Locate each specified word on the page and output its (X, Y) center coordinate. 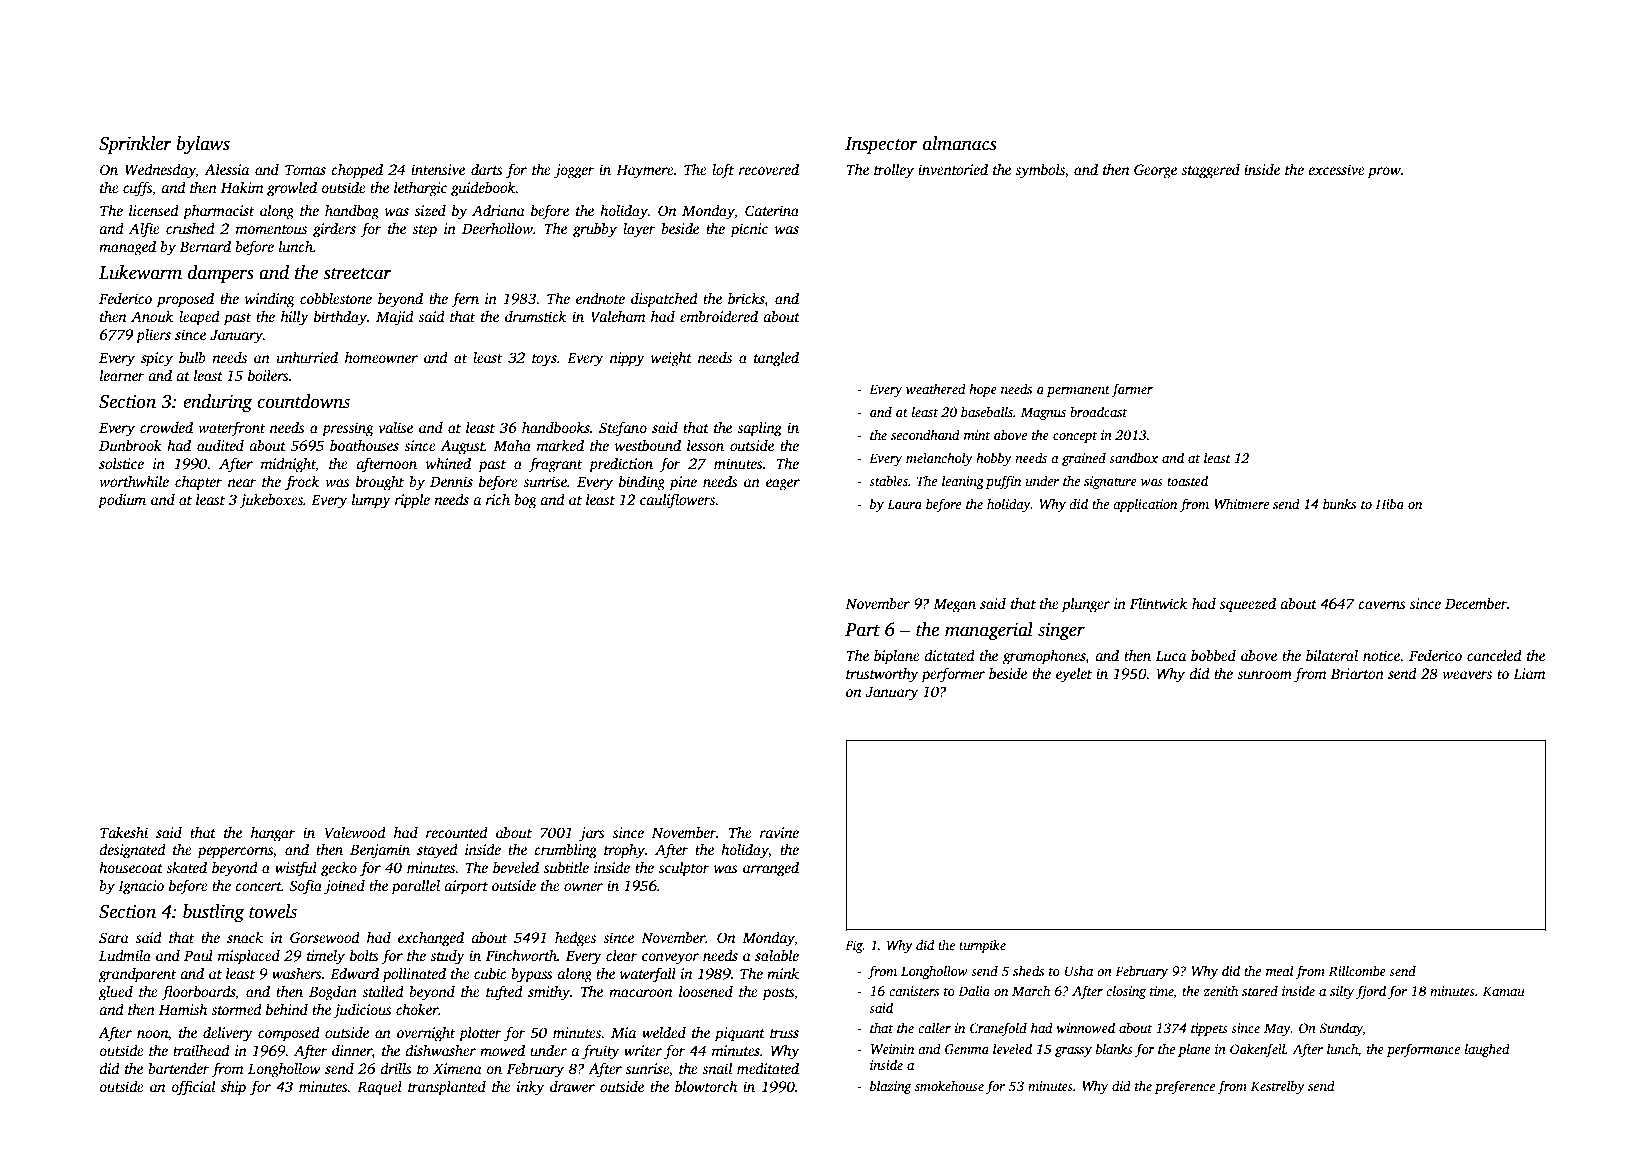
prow (1384, 173)
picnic (749, 230)
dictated (949, 655)
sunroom (1264, 675)
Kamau (1504, 991)
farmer (1132, 390)
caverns (1382, 605)
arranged (771, 869)
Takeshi (124, 832)
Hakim (242, 187)
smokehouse (949, 1085)
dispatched (664, 300)
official (193, 1088)
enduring (217, 403)
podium (122, 501)
